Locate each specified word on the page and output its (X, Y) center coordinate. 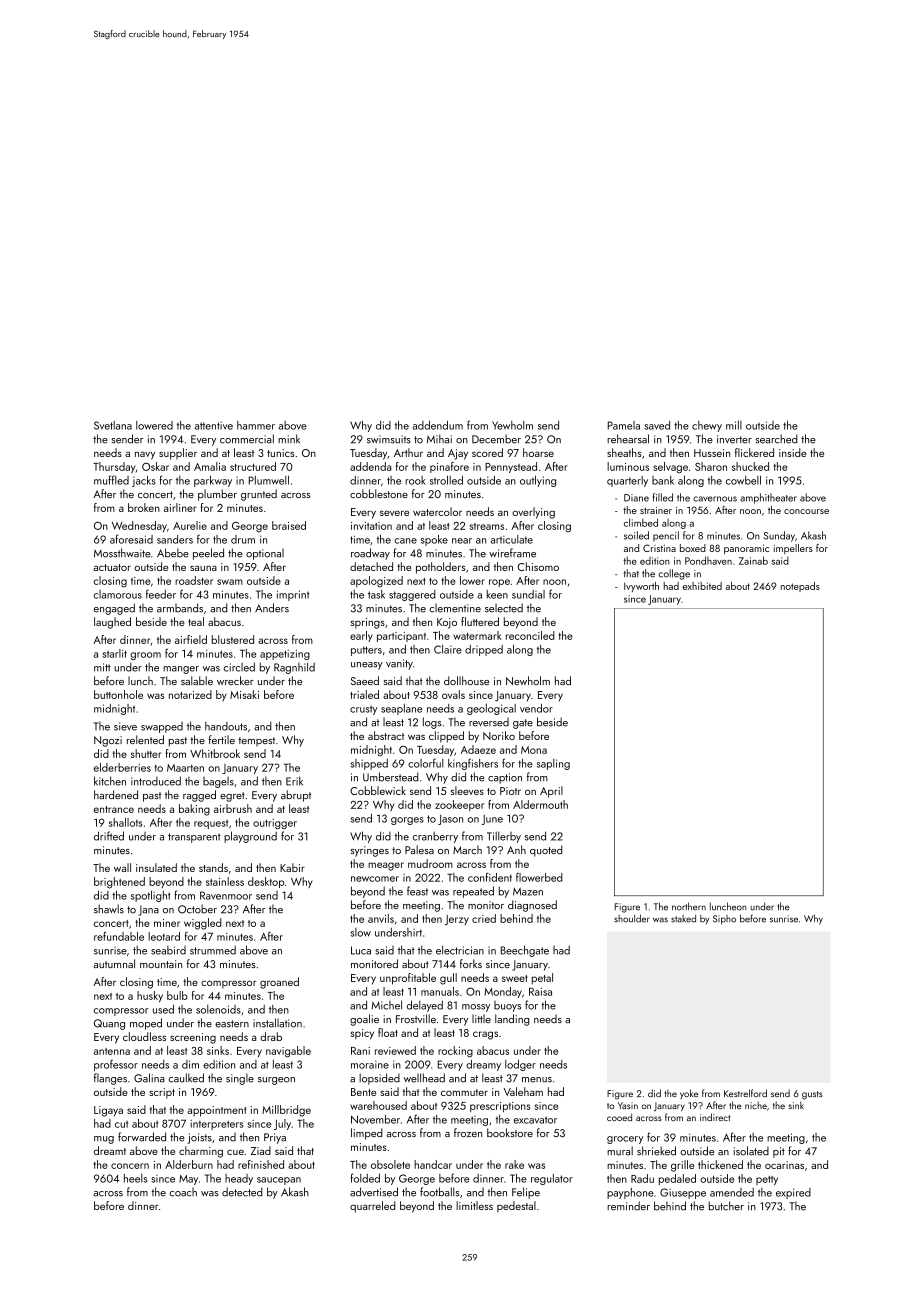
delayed (425, 1006)
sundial (528, 594)
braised (289, 525)
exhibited (702, 586)
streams (487, 526)
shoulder (632, 918)
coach (183, 1192)
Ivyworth (641, 587)
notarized (190, 694)
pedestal (516, 1207)
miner (167, 923)
